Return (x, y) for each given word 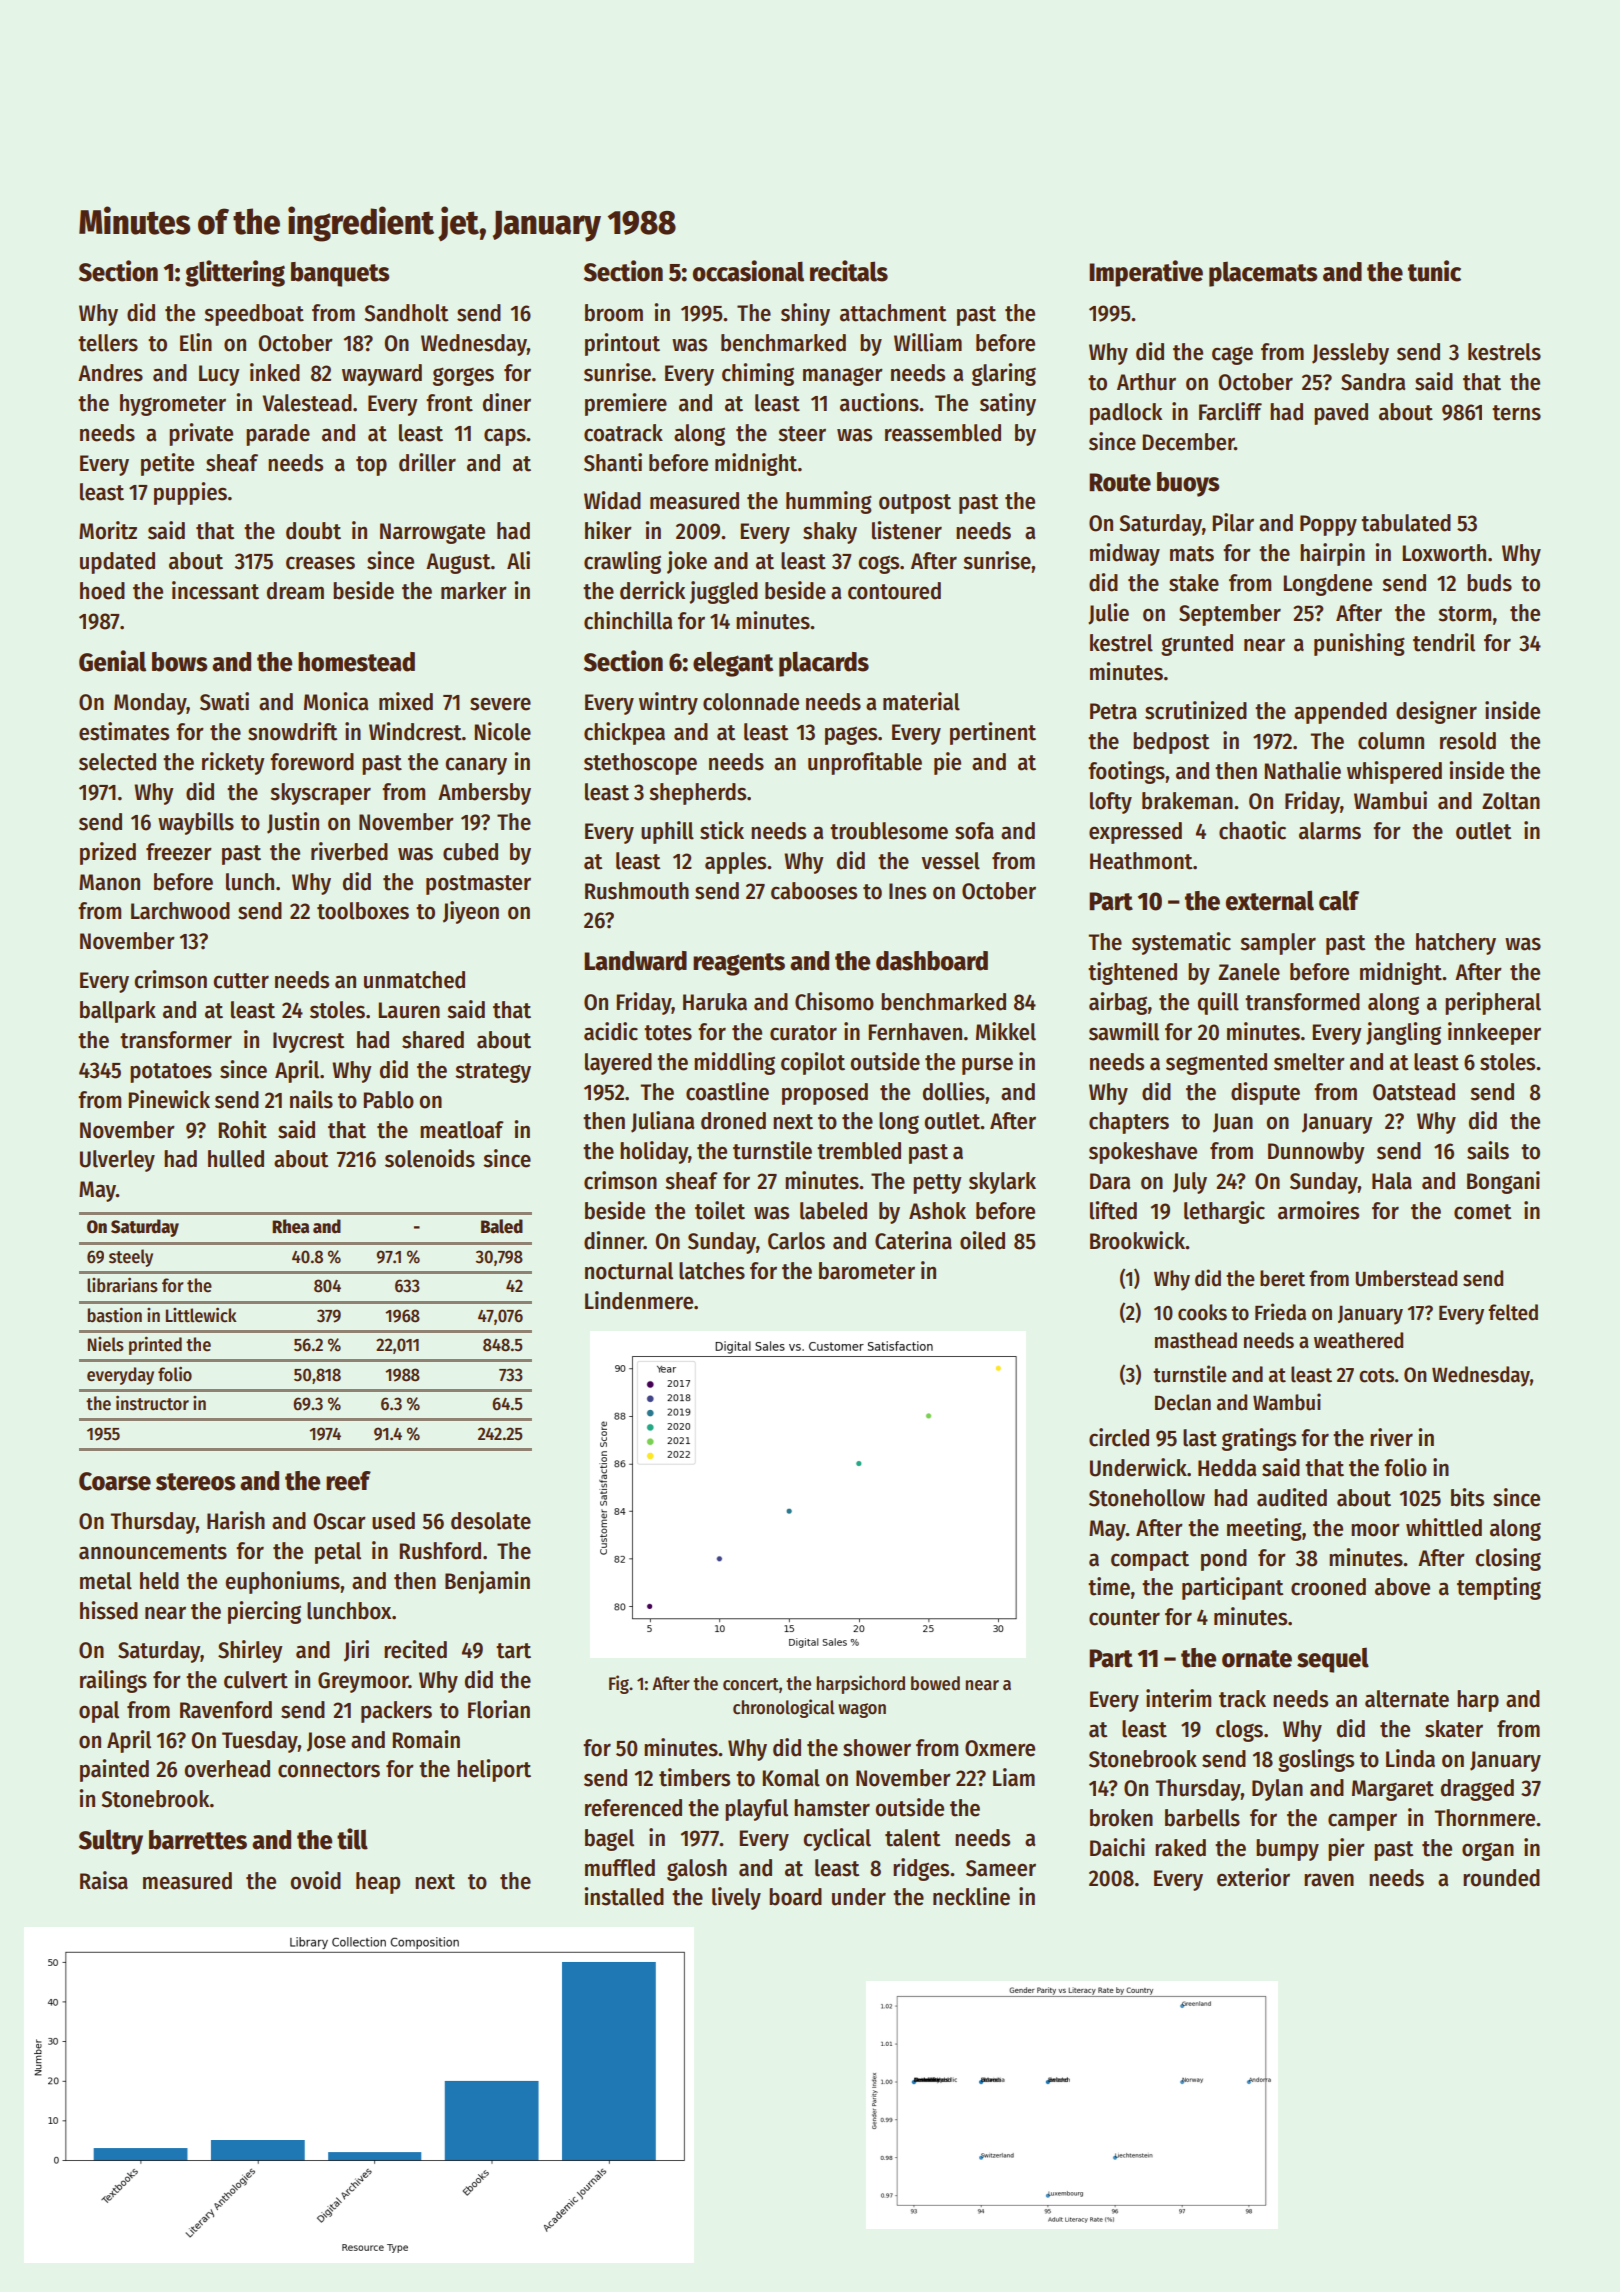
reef (348, 1481)
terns (1516, 413)
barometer (867, 1271)
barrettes (198, 1840)
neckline (971, 1896)
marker (474, 591)
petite (167, 464)
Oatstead (1414, 1092)
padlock (1126, 414)
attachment (893, 313)
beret (1282, 1278)
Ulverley (117, 1161)
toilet (720, 1210)
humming (829, 502)
